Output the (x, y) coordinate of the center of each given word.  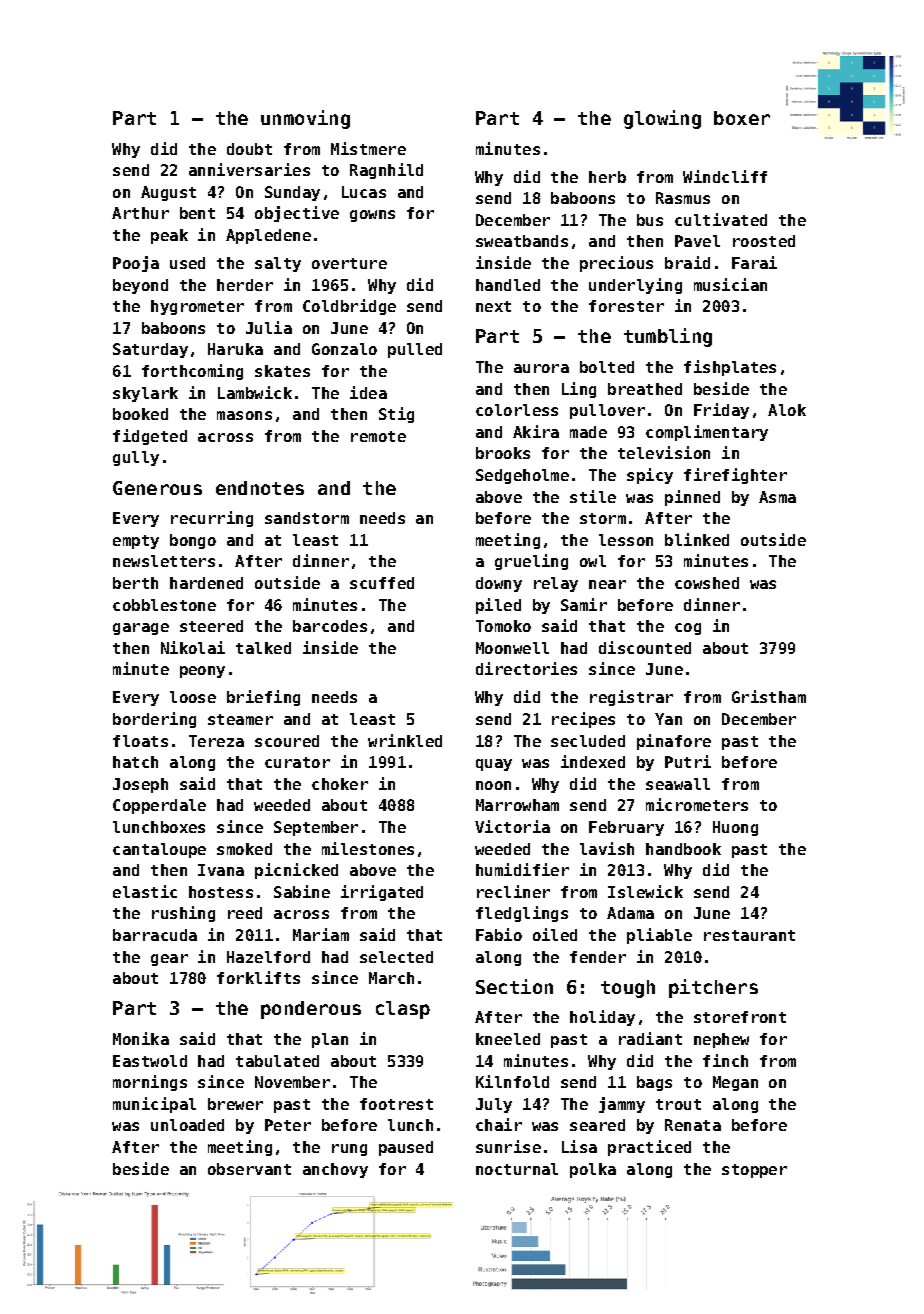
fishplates (730, 368)
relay (556, 584)
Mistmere (368, 148)
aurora (541, 368)
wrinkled (405, 740)
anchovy (335, 1170)
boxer (742, 118)
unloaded (187, 1125)
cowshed (707, 583)
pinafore (674, 742)
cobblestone (164, 605)
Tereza (216, 741)
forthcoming (192, 372)
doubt (249, 149)
